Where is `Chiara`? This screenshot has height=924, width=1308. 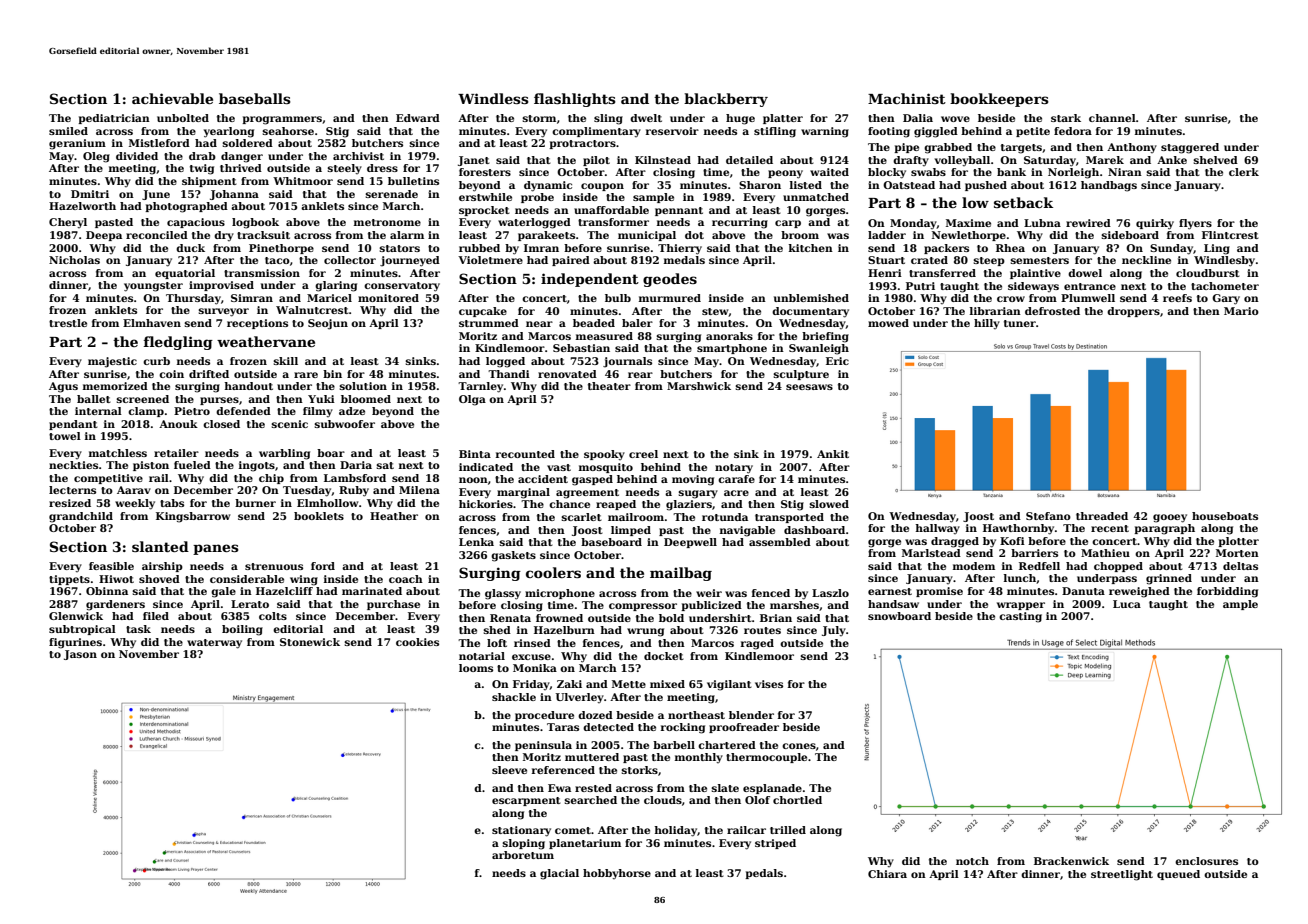 Chiara is located at coordinates (887, 874).
